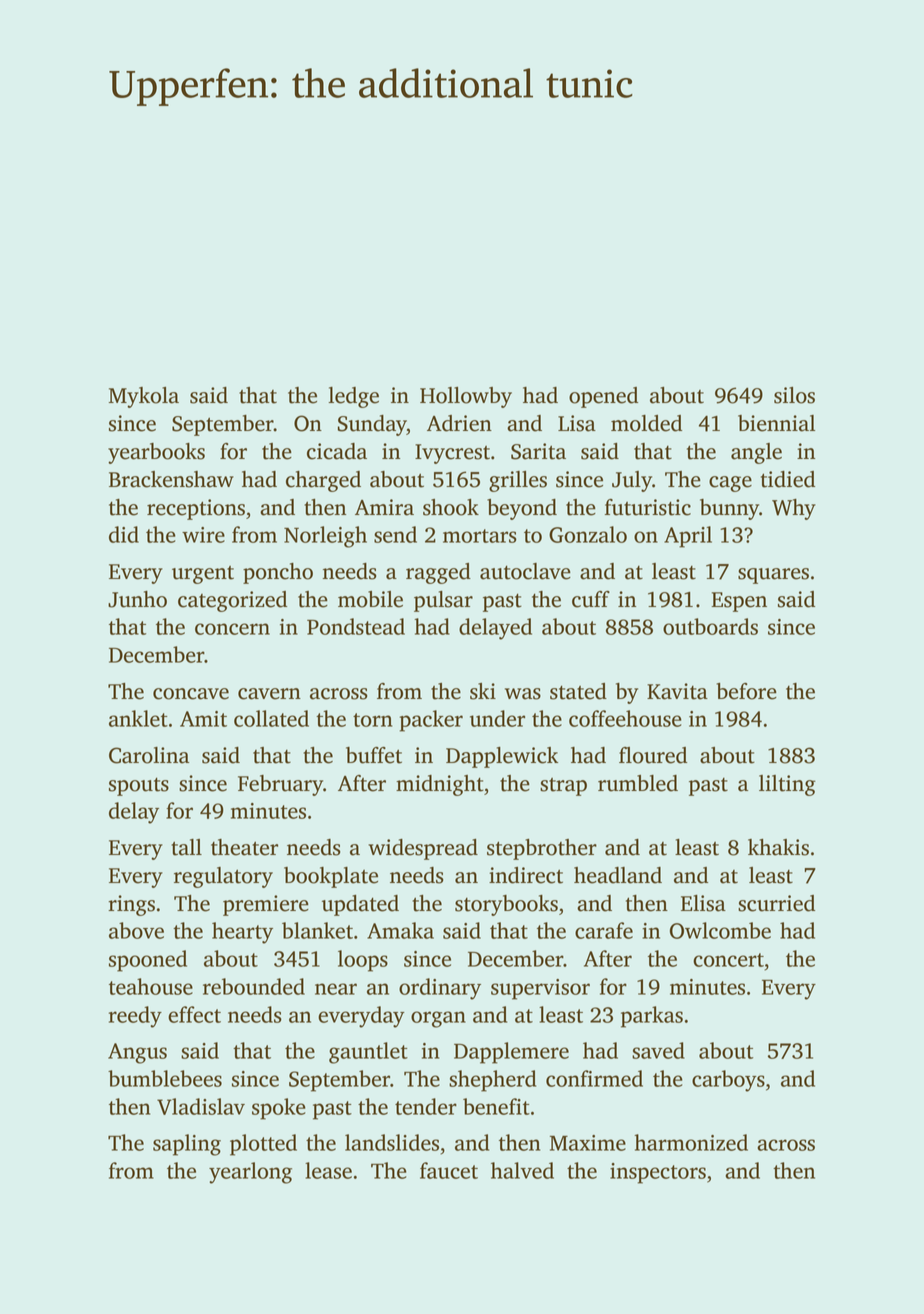 The width and height of the image is (924, 1314). What do you see at coordinates (278, 573) in the image?
I see `poncho` at bounding box center [278, 573].
